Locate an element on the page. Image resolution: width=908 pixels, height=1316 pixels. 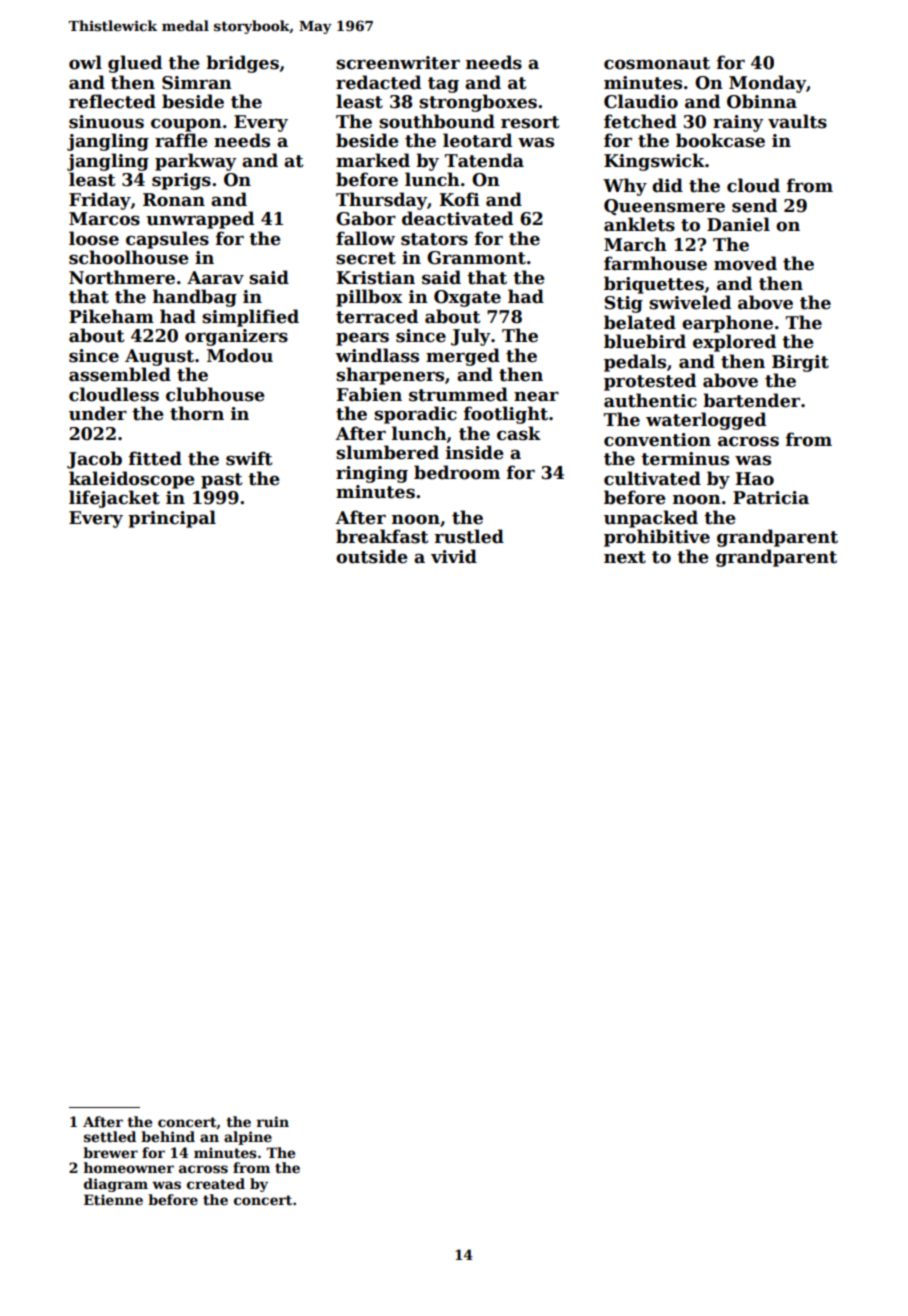
strongboxes is located at coordinates (478, 103).
